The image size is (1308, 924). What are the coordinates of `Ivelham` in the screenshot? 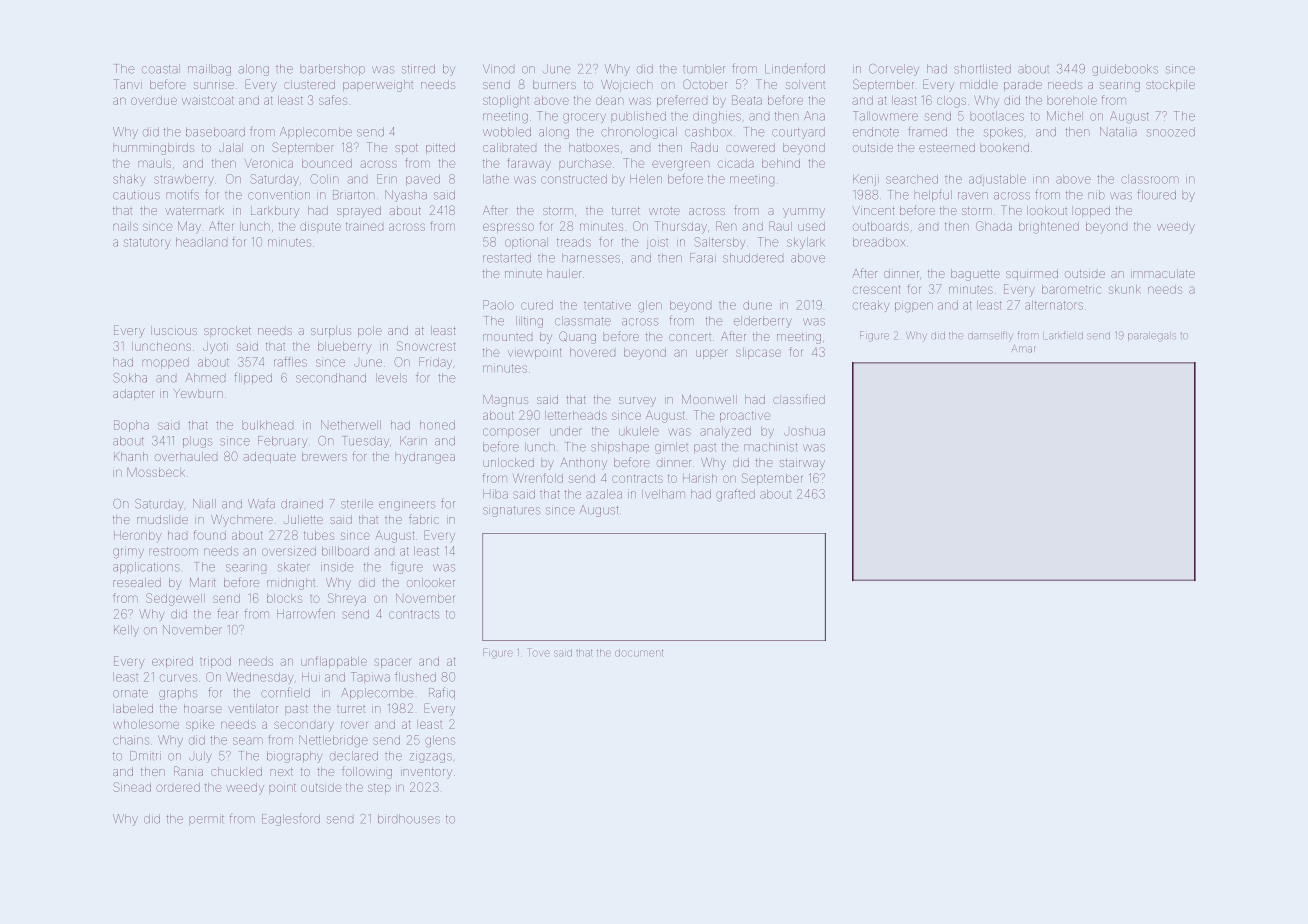 It's located at (663, 494).
